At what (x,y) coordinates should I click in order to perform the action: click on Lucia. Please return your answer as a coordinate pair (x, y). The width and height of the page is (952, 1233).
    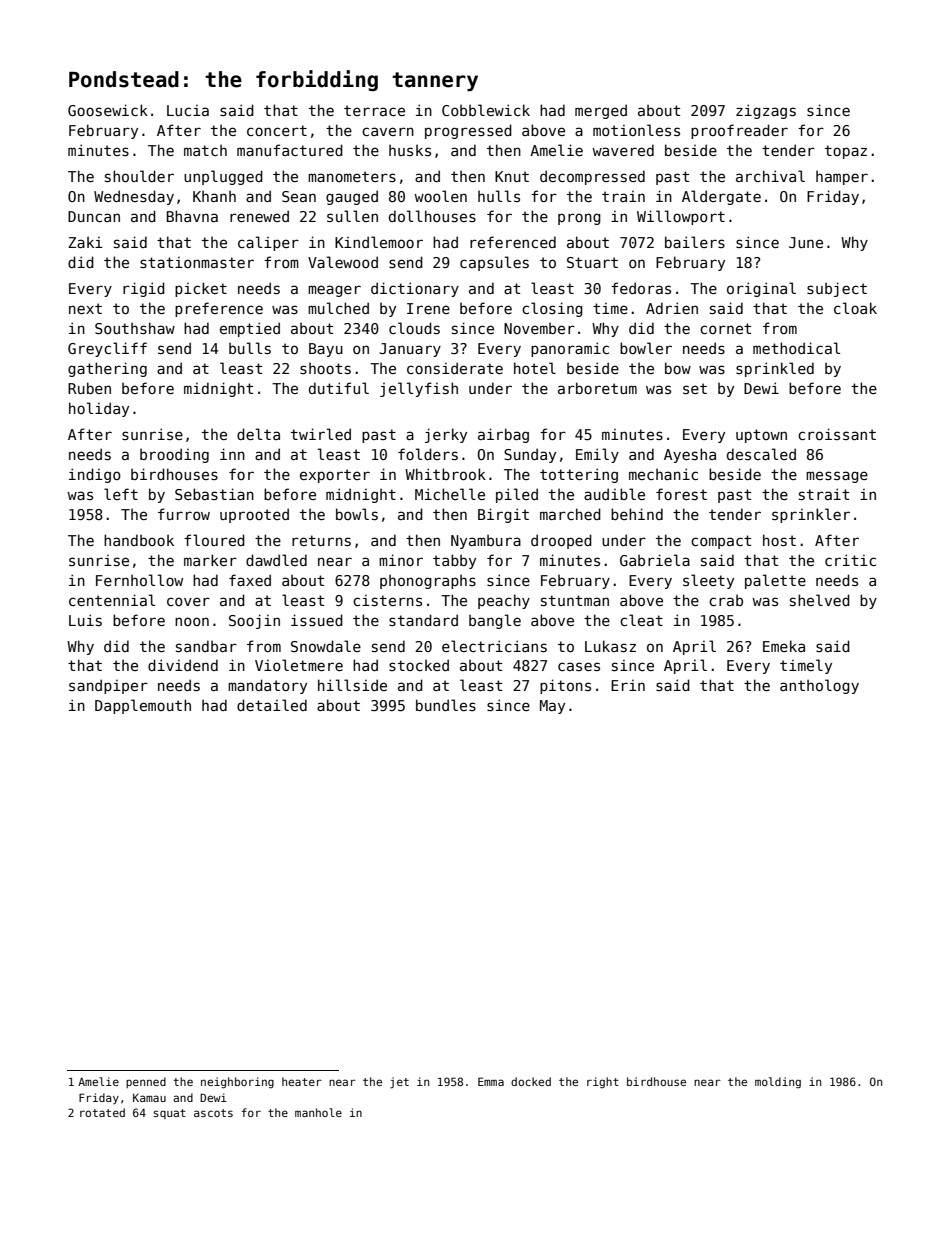
    Looking at the image, I should click on (188, 110).
